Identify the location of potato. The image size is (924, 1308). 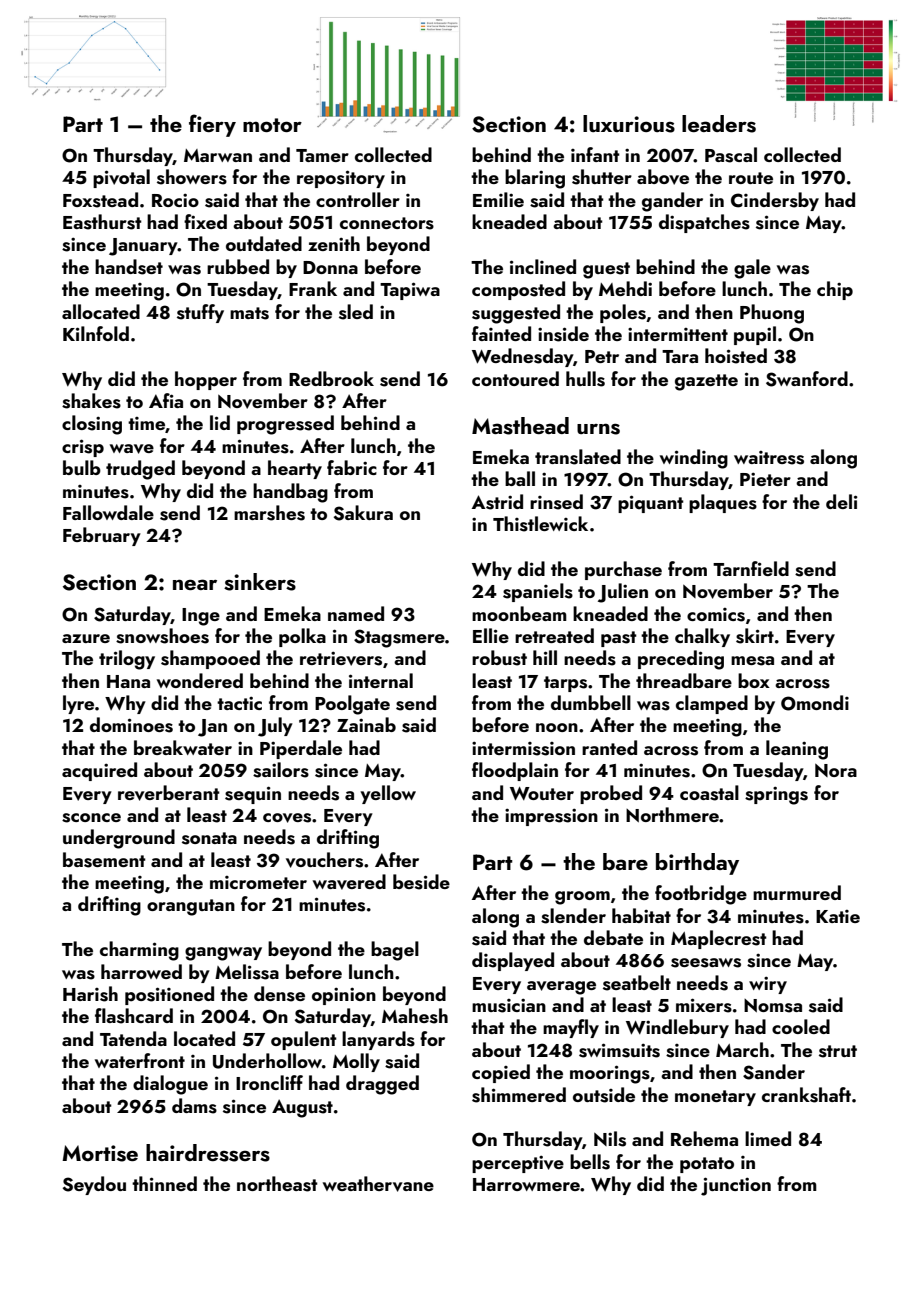
(707, 1165).
